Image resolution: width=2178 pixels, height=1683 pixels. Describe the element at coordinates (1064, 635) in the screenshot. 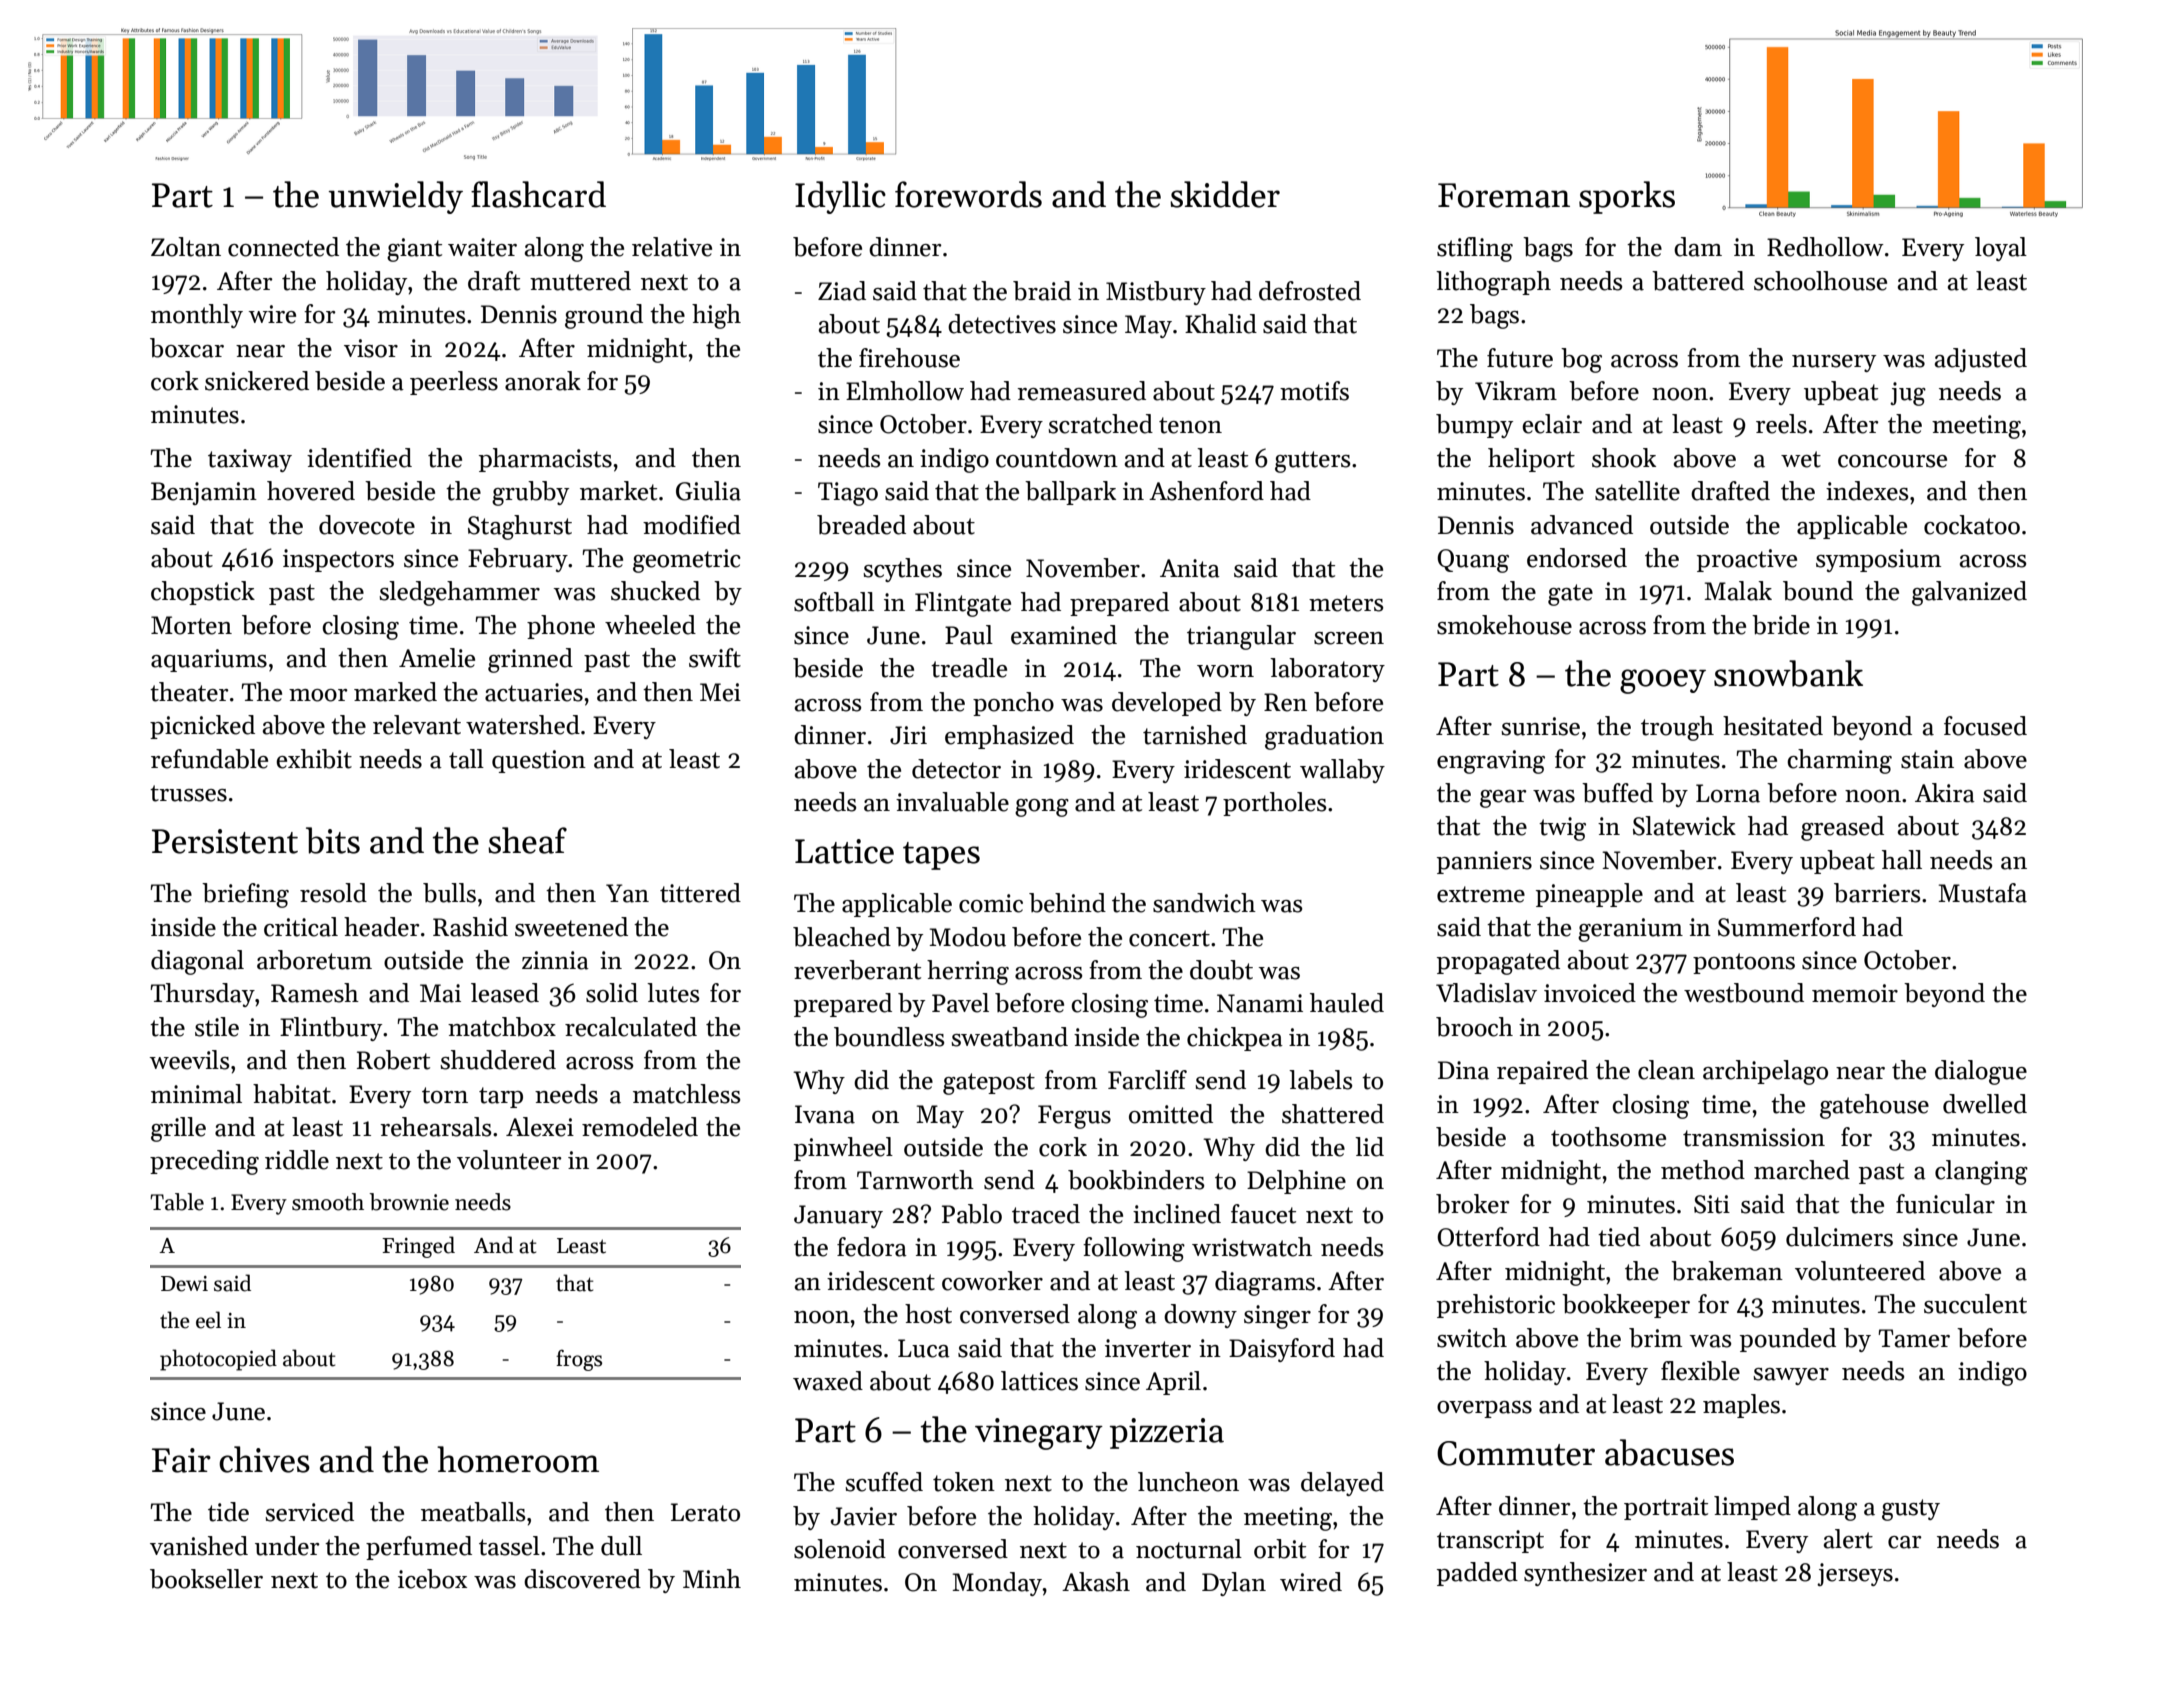

I see `examined` at that location.
